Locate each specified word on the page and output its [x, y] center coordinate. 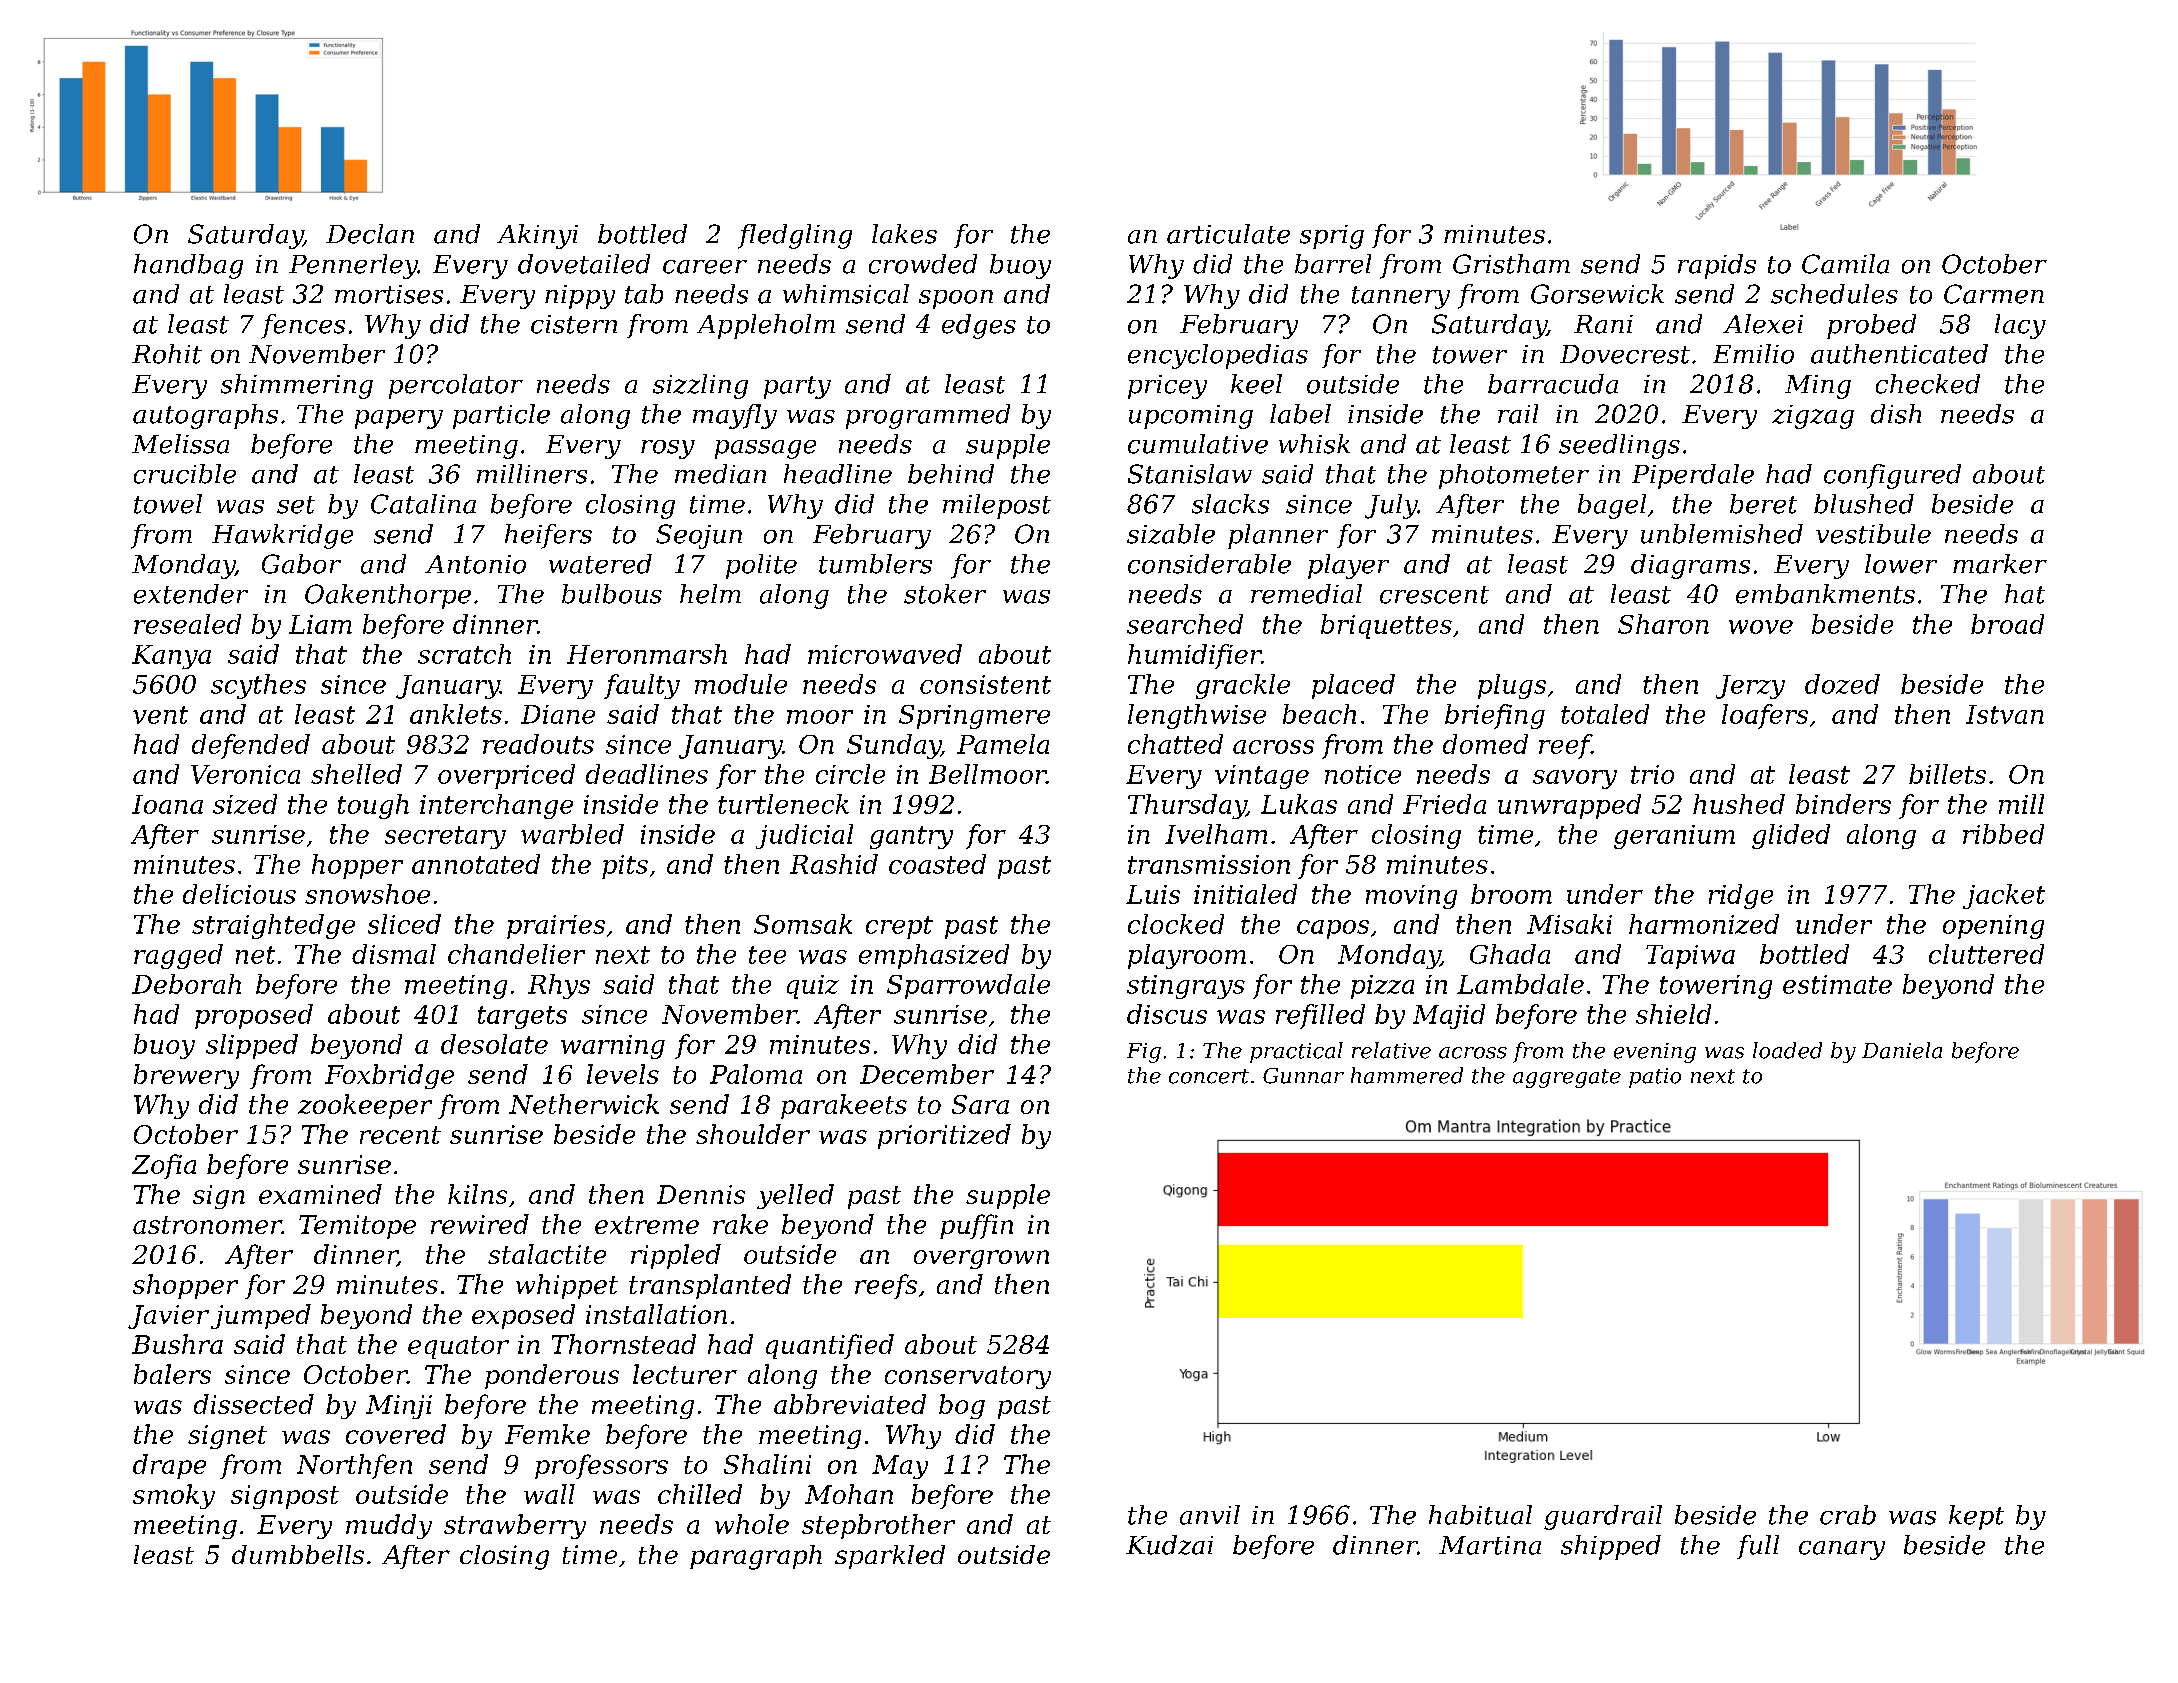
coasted [937, 864]
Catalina [423, 504]
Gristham [1511, 264]
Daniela [1902, 1050]
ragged [178, 956]
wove [1761, 627]
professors [601, 1466]
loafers [1765, 716]
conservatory [968, 1377]
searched [1185, 624]
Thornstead [624, 1344]
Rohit [167, 354]
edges [979, 326]
